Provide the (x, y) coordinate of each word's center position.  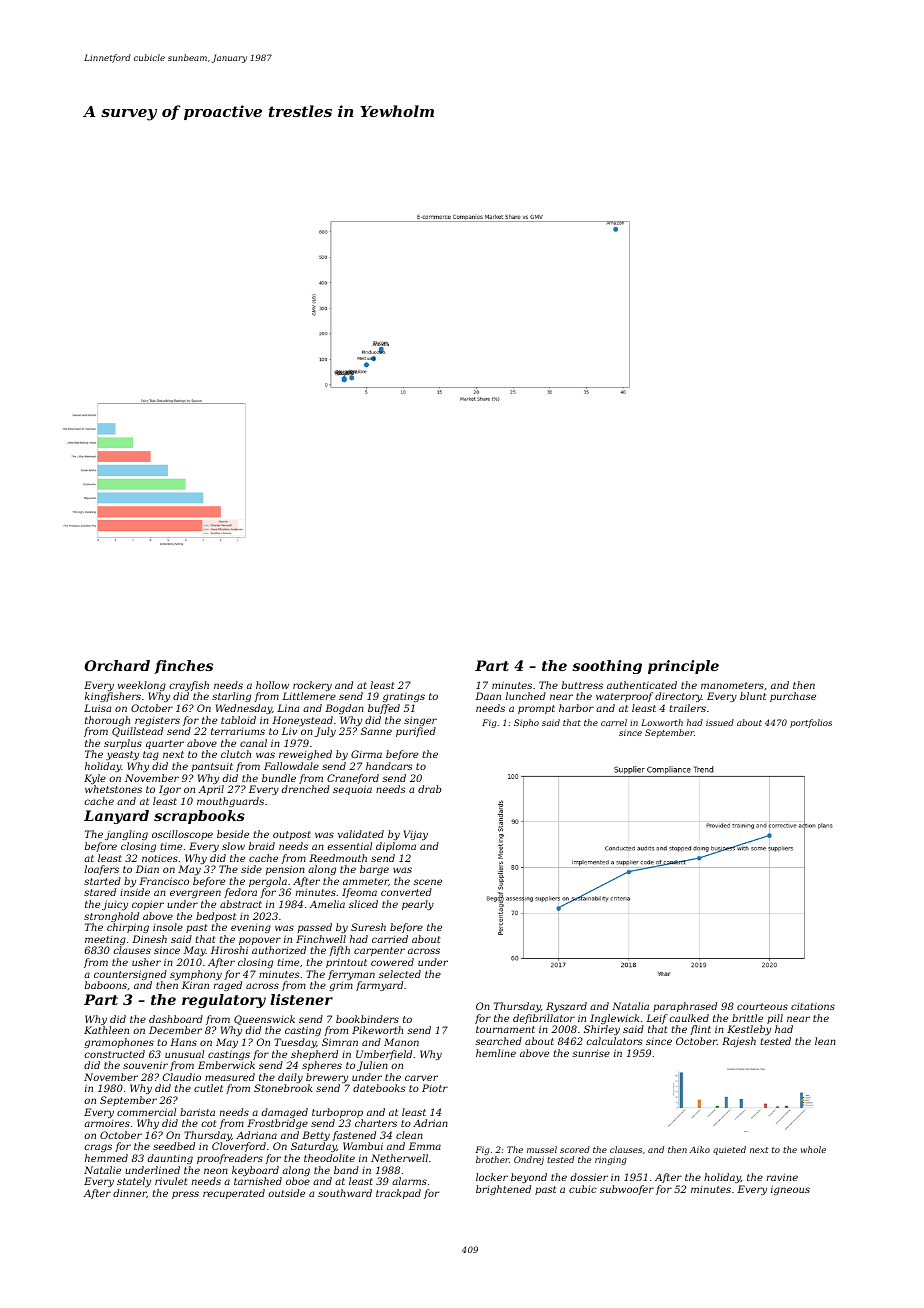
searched (498, 1041)
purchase (793, 697)
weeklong (142, 686)
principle (683, 667)
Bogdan (344, 709)
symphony (196, 975)
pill (775, 1019)
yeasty (122, 755)
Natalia (630, 1006)
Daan (488, 696)
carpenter (379, 951)
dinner (130, 1193)
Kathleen (106, 1030)
